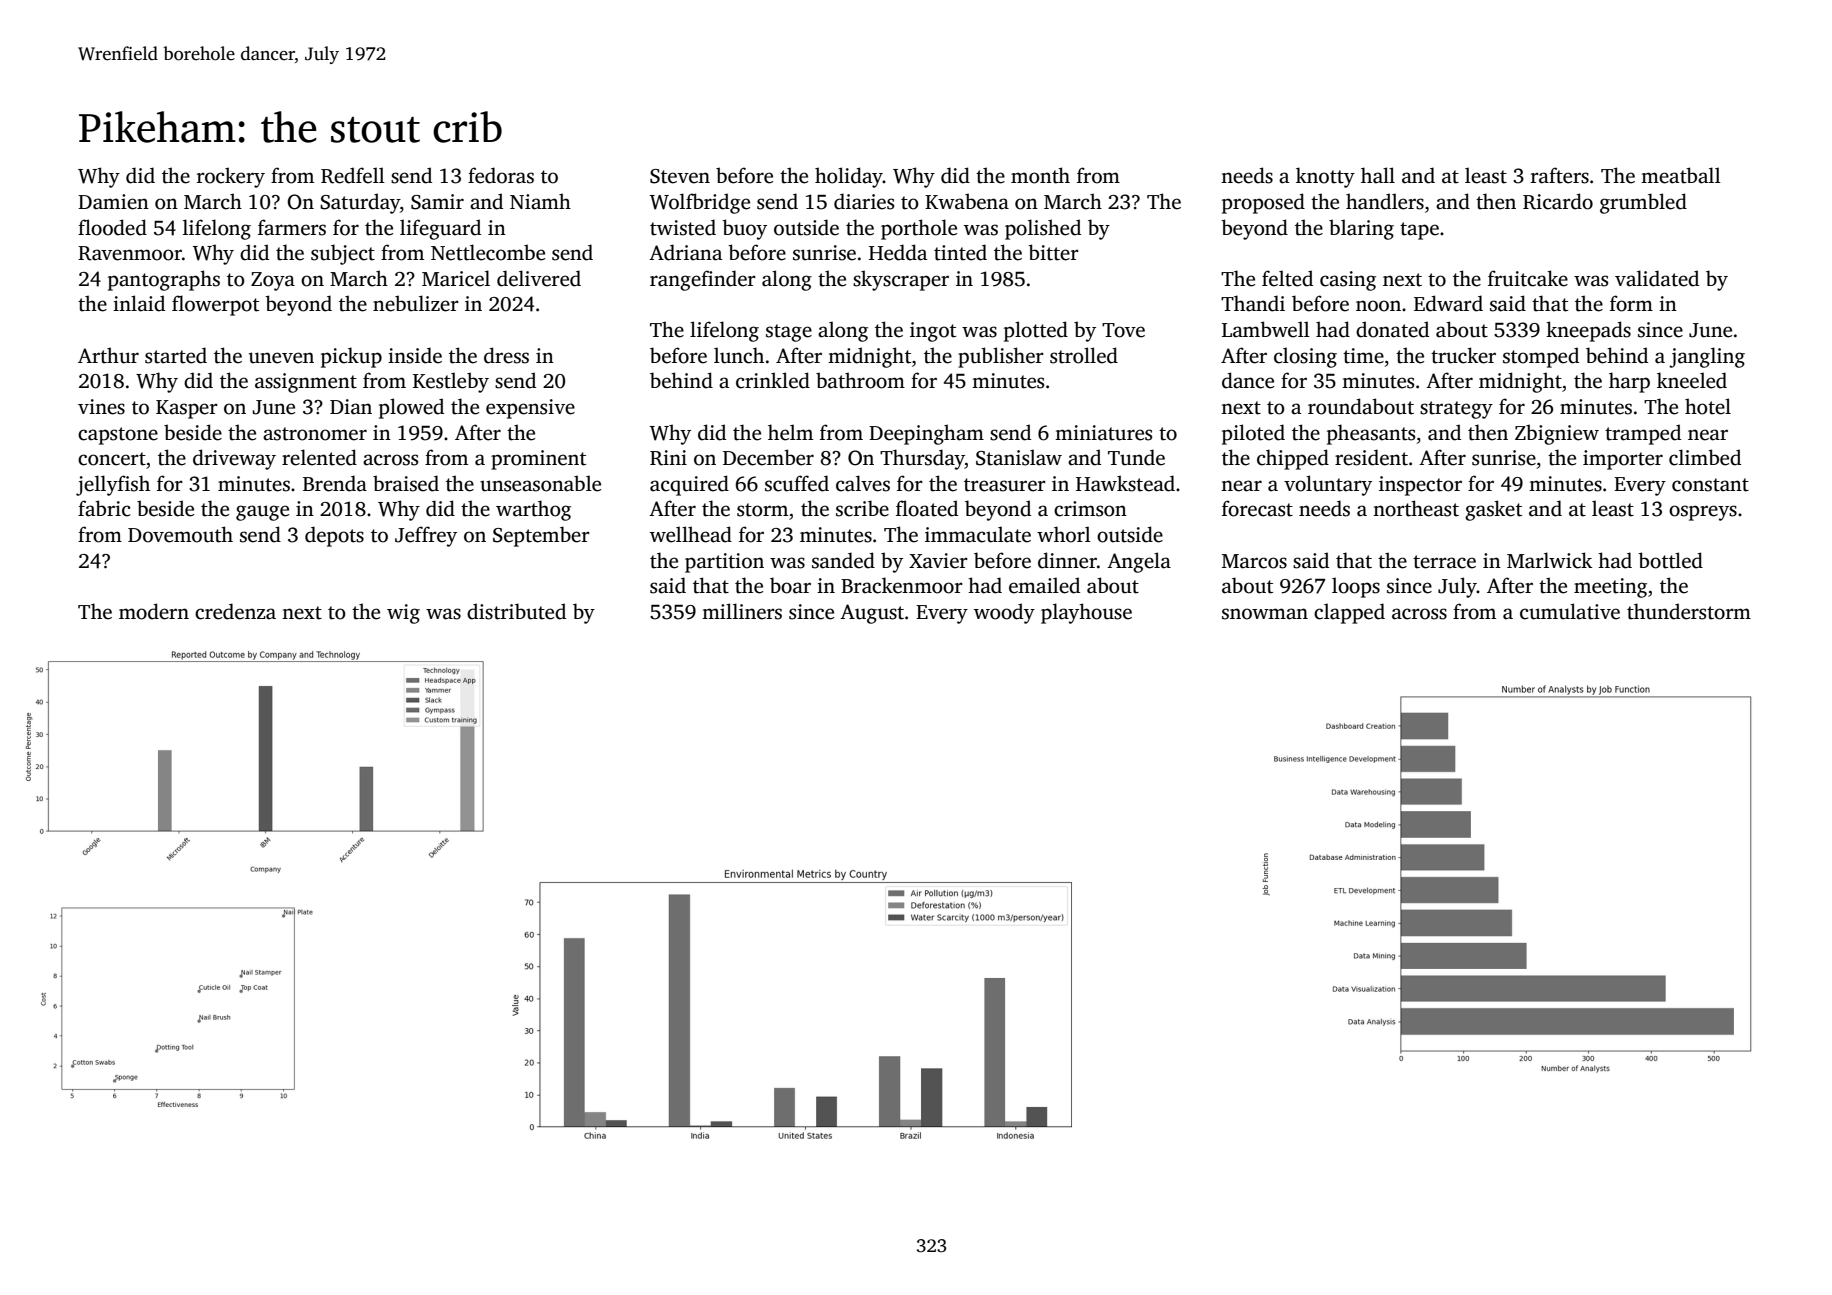 The image size is (1832, 1295). What do you see at coordinates (1588, 331) in the screenshot?
I see `kneepads` at bounding box center [1588, 331].
